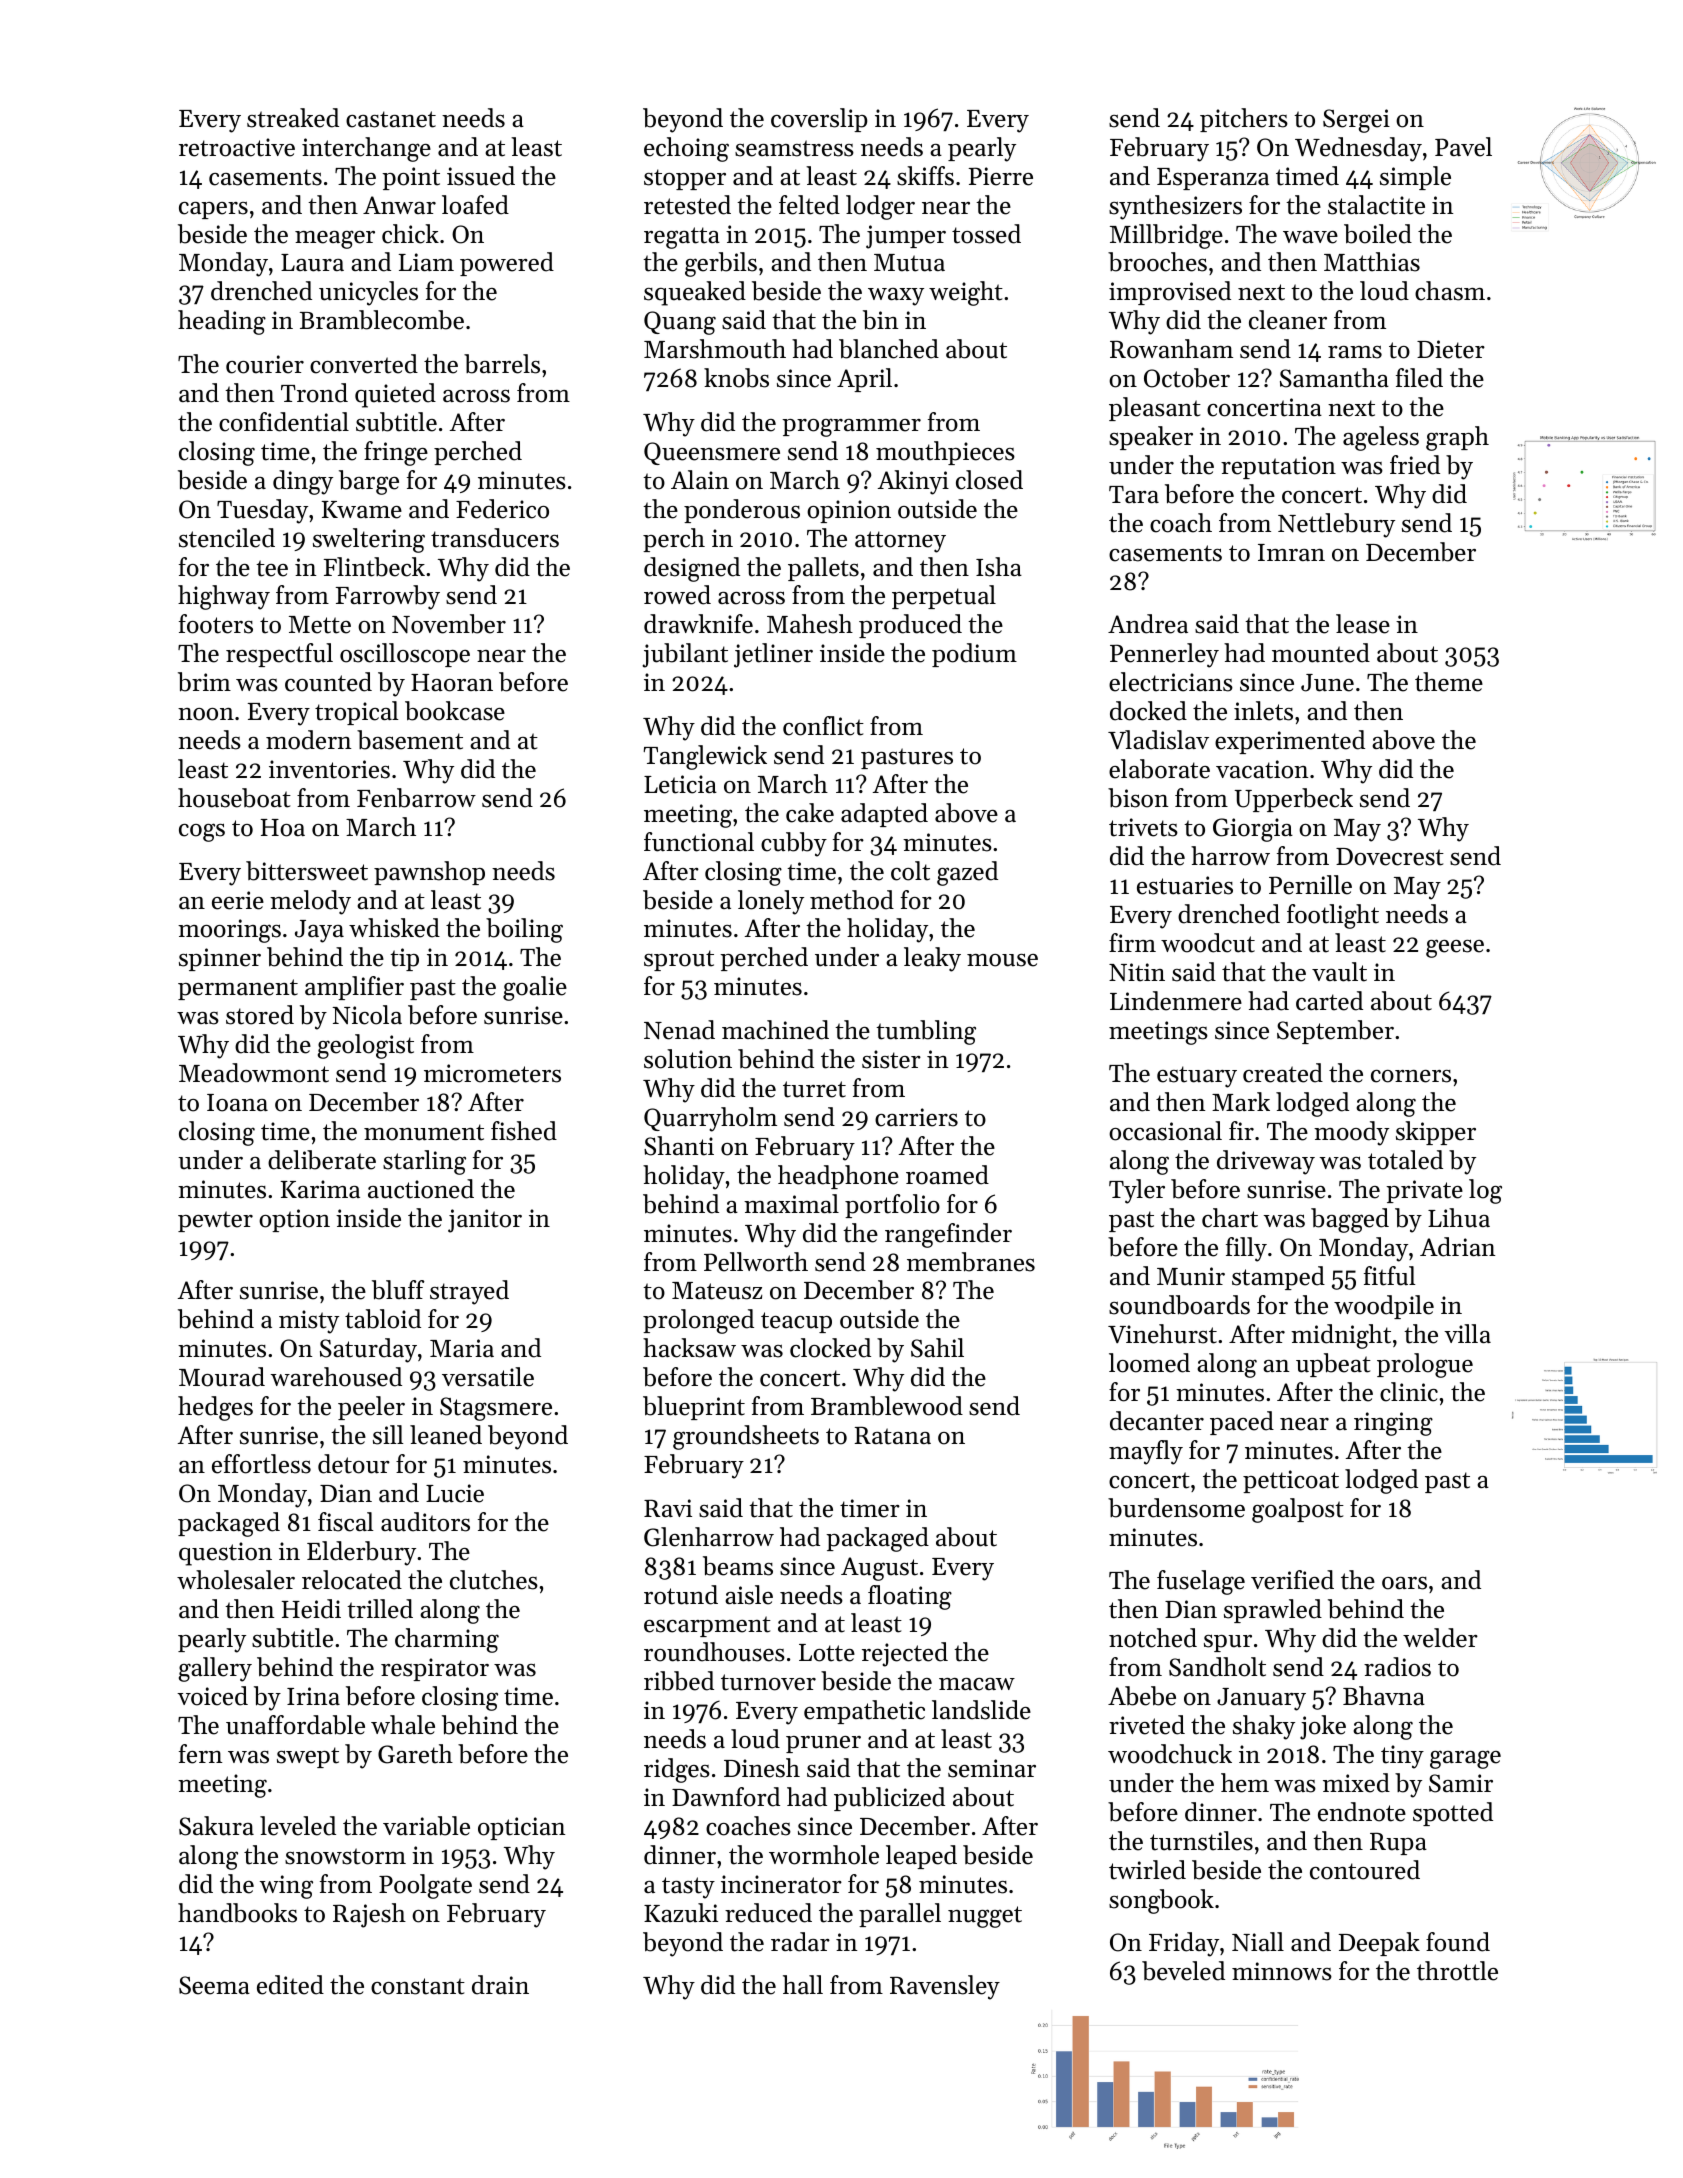 This screenshot has height=2178, width=1683. Describe the element at coordinates (214, 1985) in the screenshot. I see `Seema` at that location.
